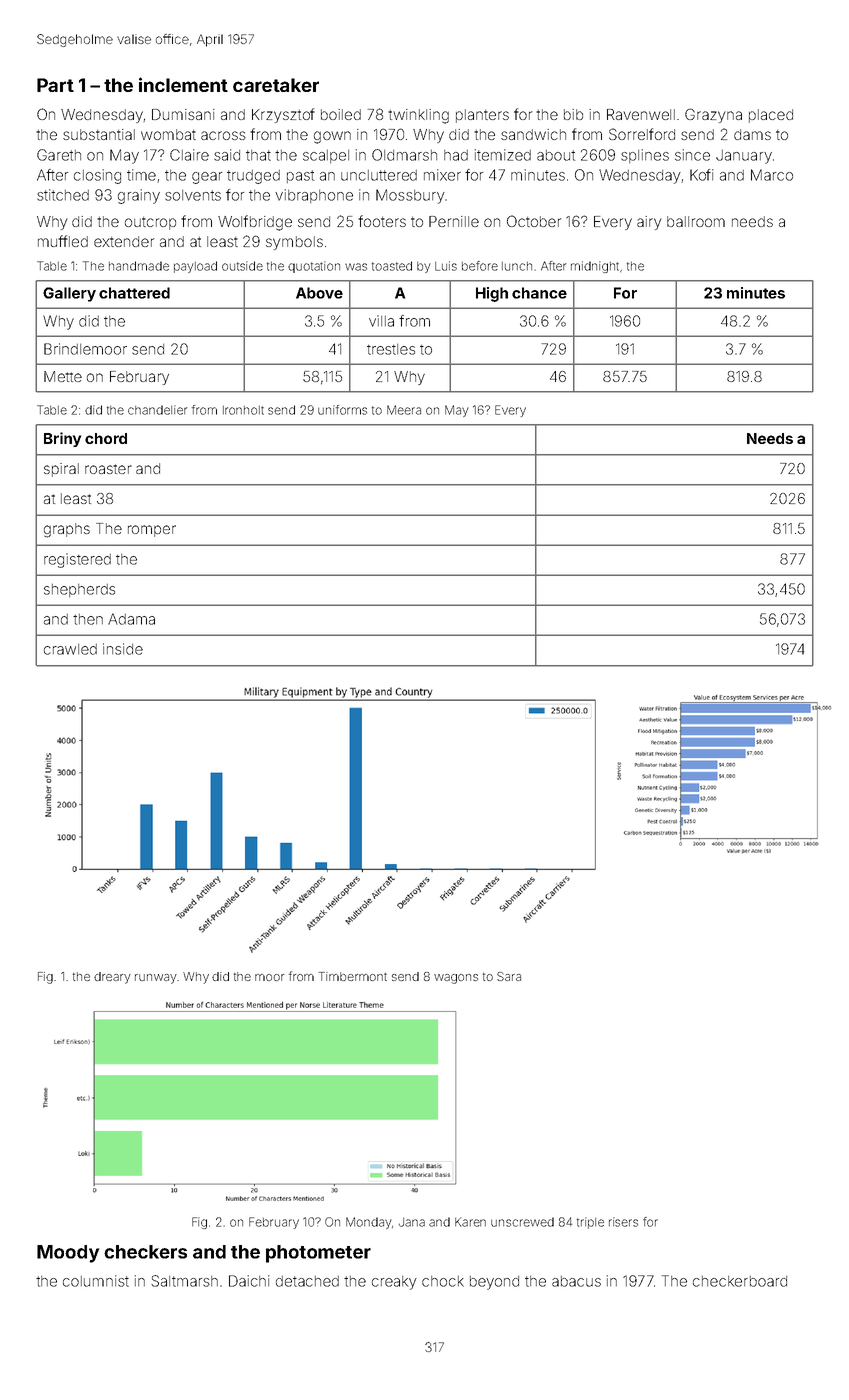 This document has height=1400, width=849. I want to click on Meera, so click(404, 410).
